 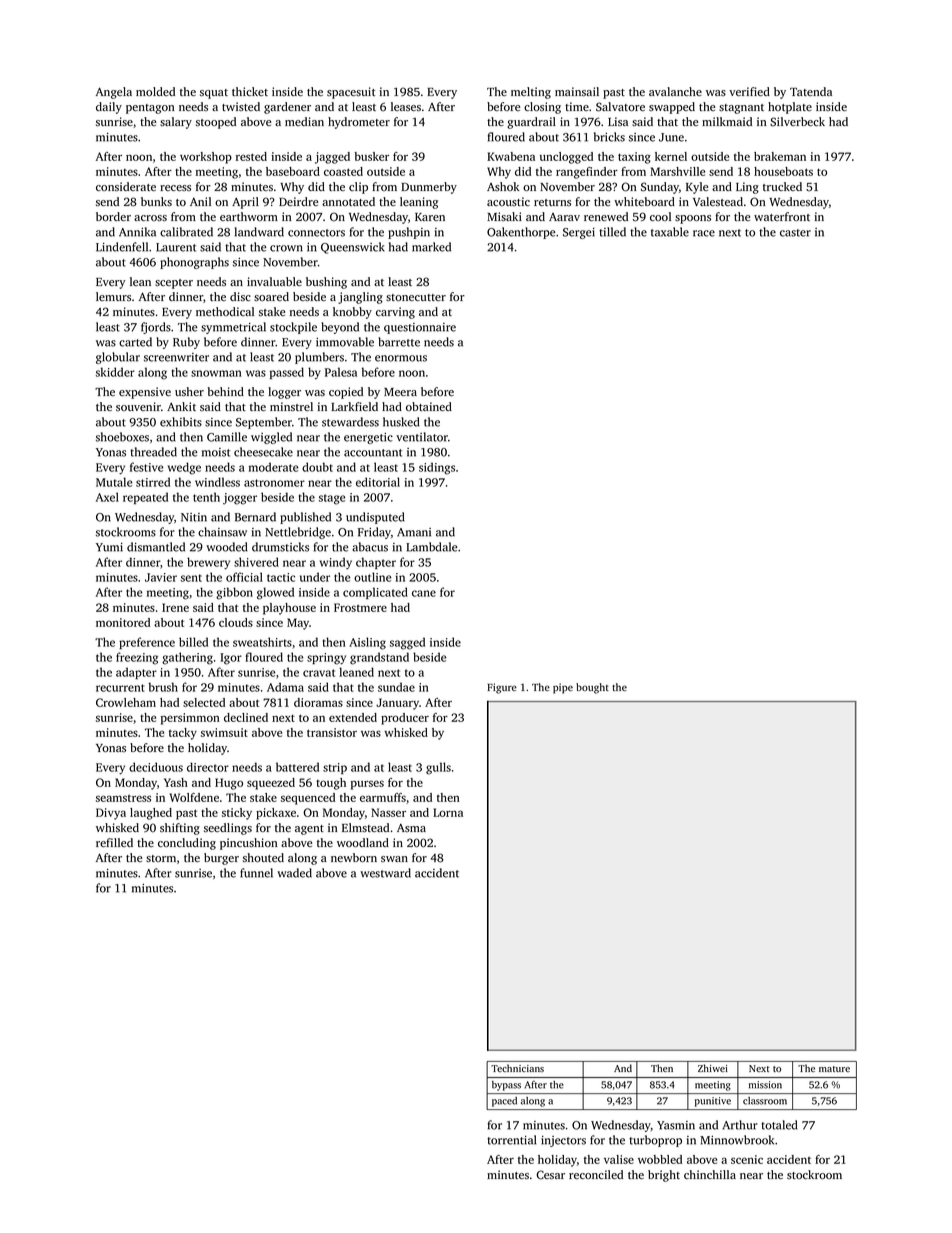 I want to click on selected, so click(x=204, y=702).
